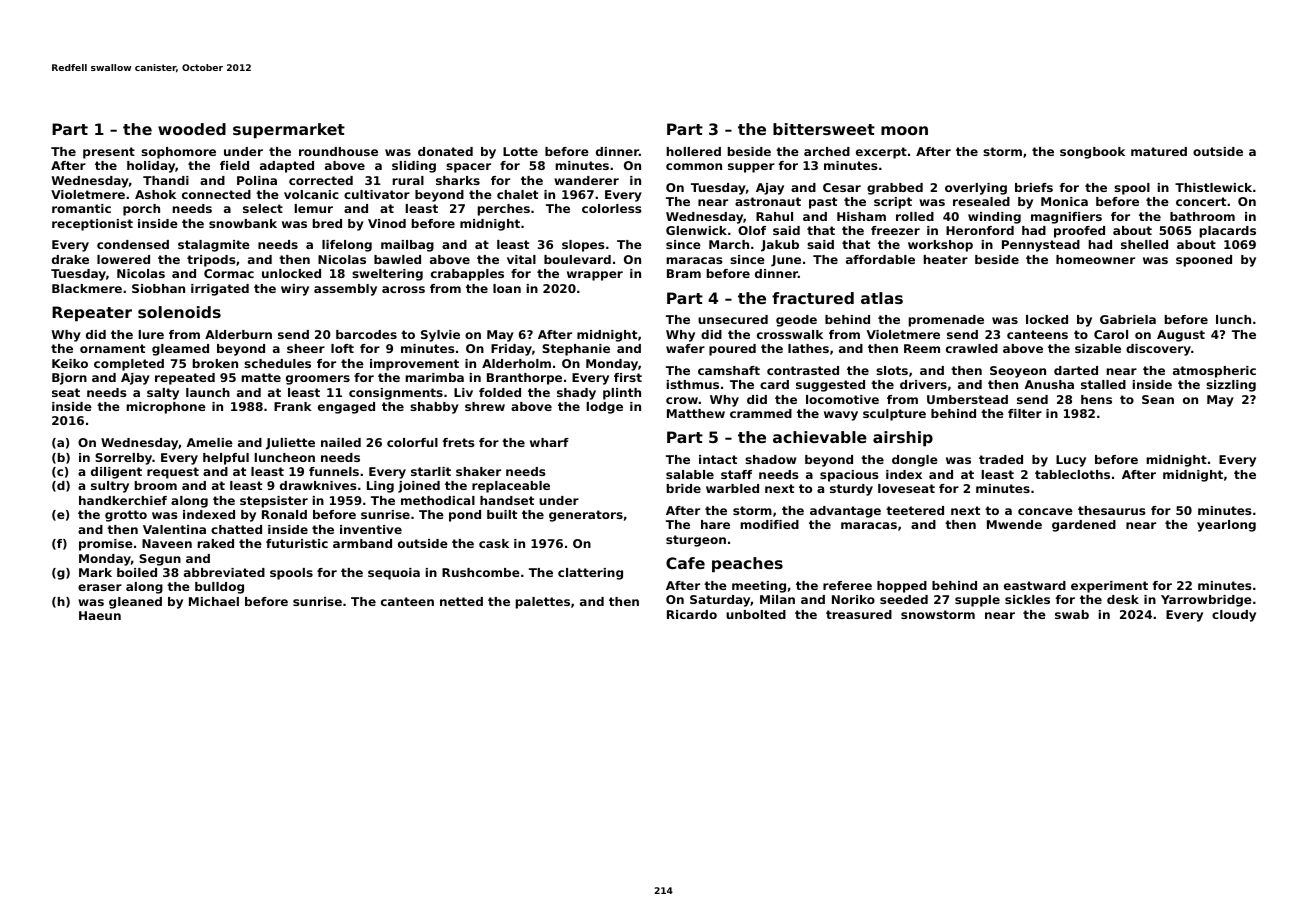 Image resolution: width=1308 pixels, height=924 pixels. Describe the element at coordinates (1158, 350) in the document. I see `discovery` at that location.
